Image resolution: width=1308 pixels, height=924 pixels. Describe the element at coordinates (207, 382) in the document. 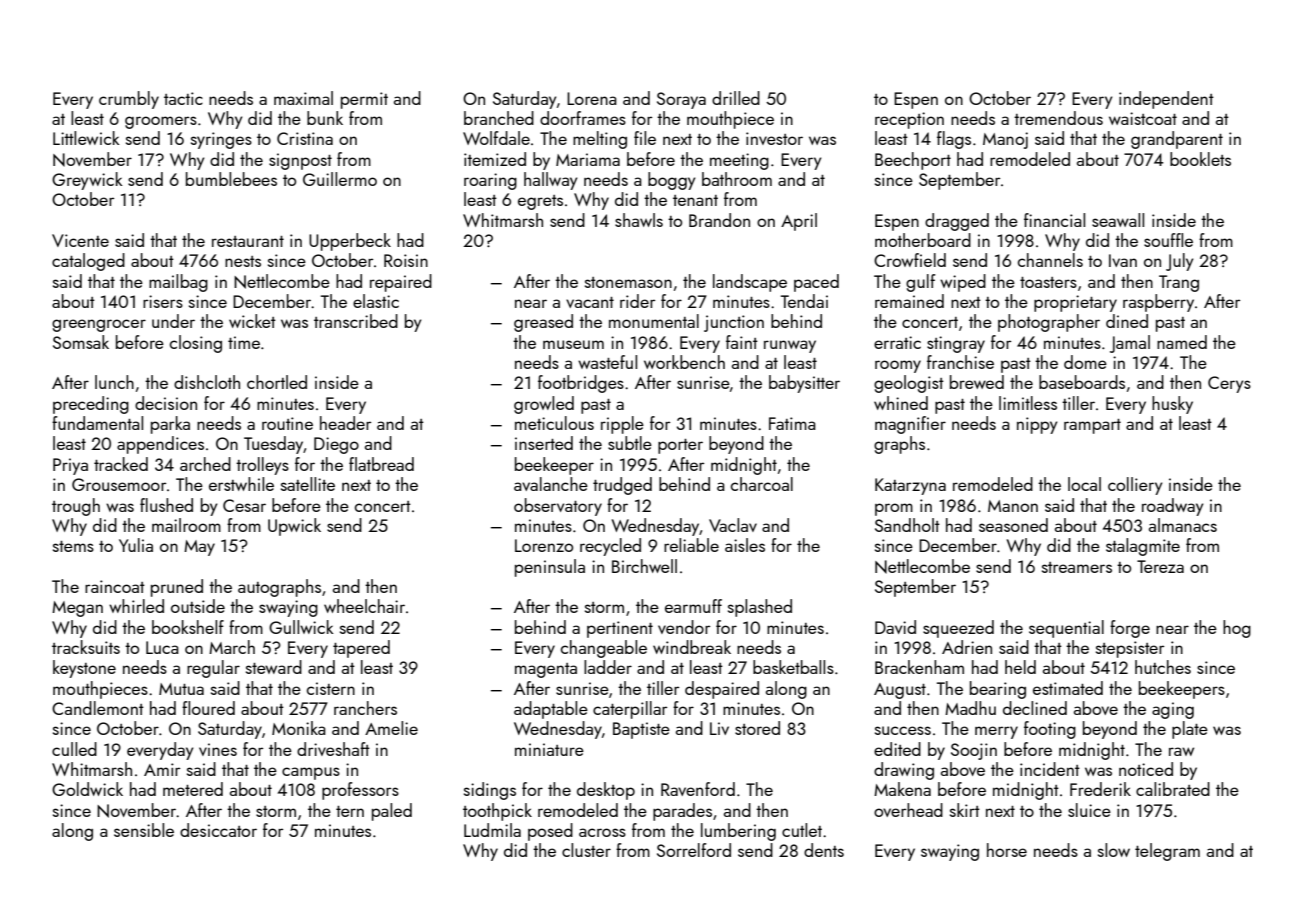

I see `dishcloth` at that location.
